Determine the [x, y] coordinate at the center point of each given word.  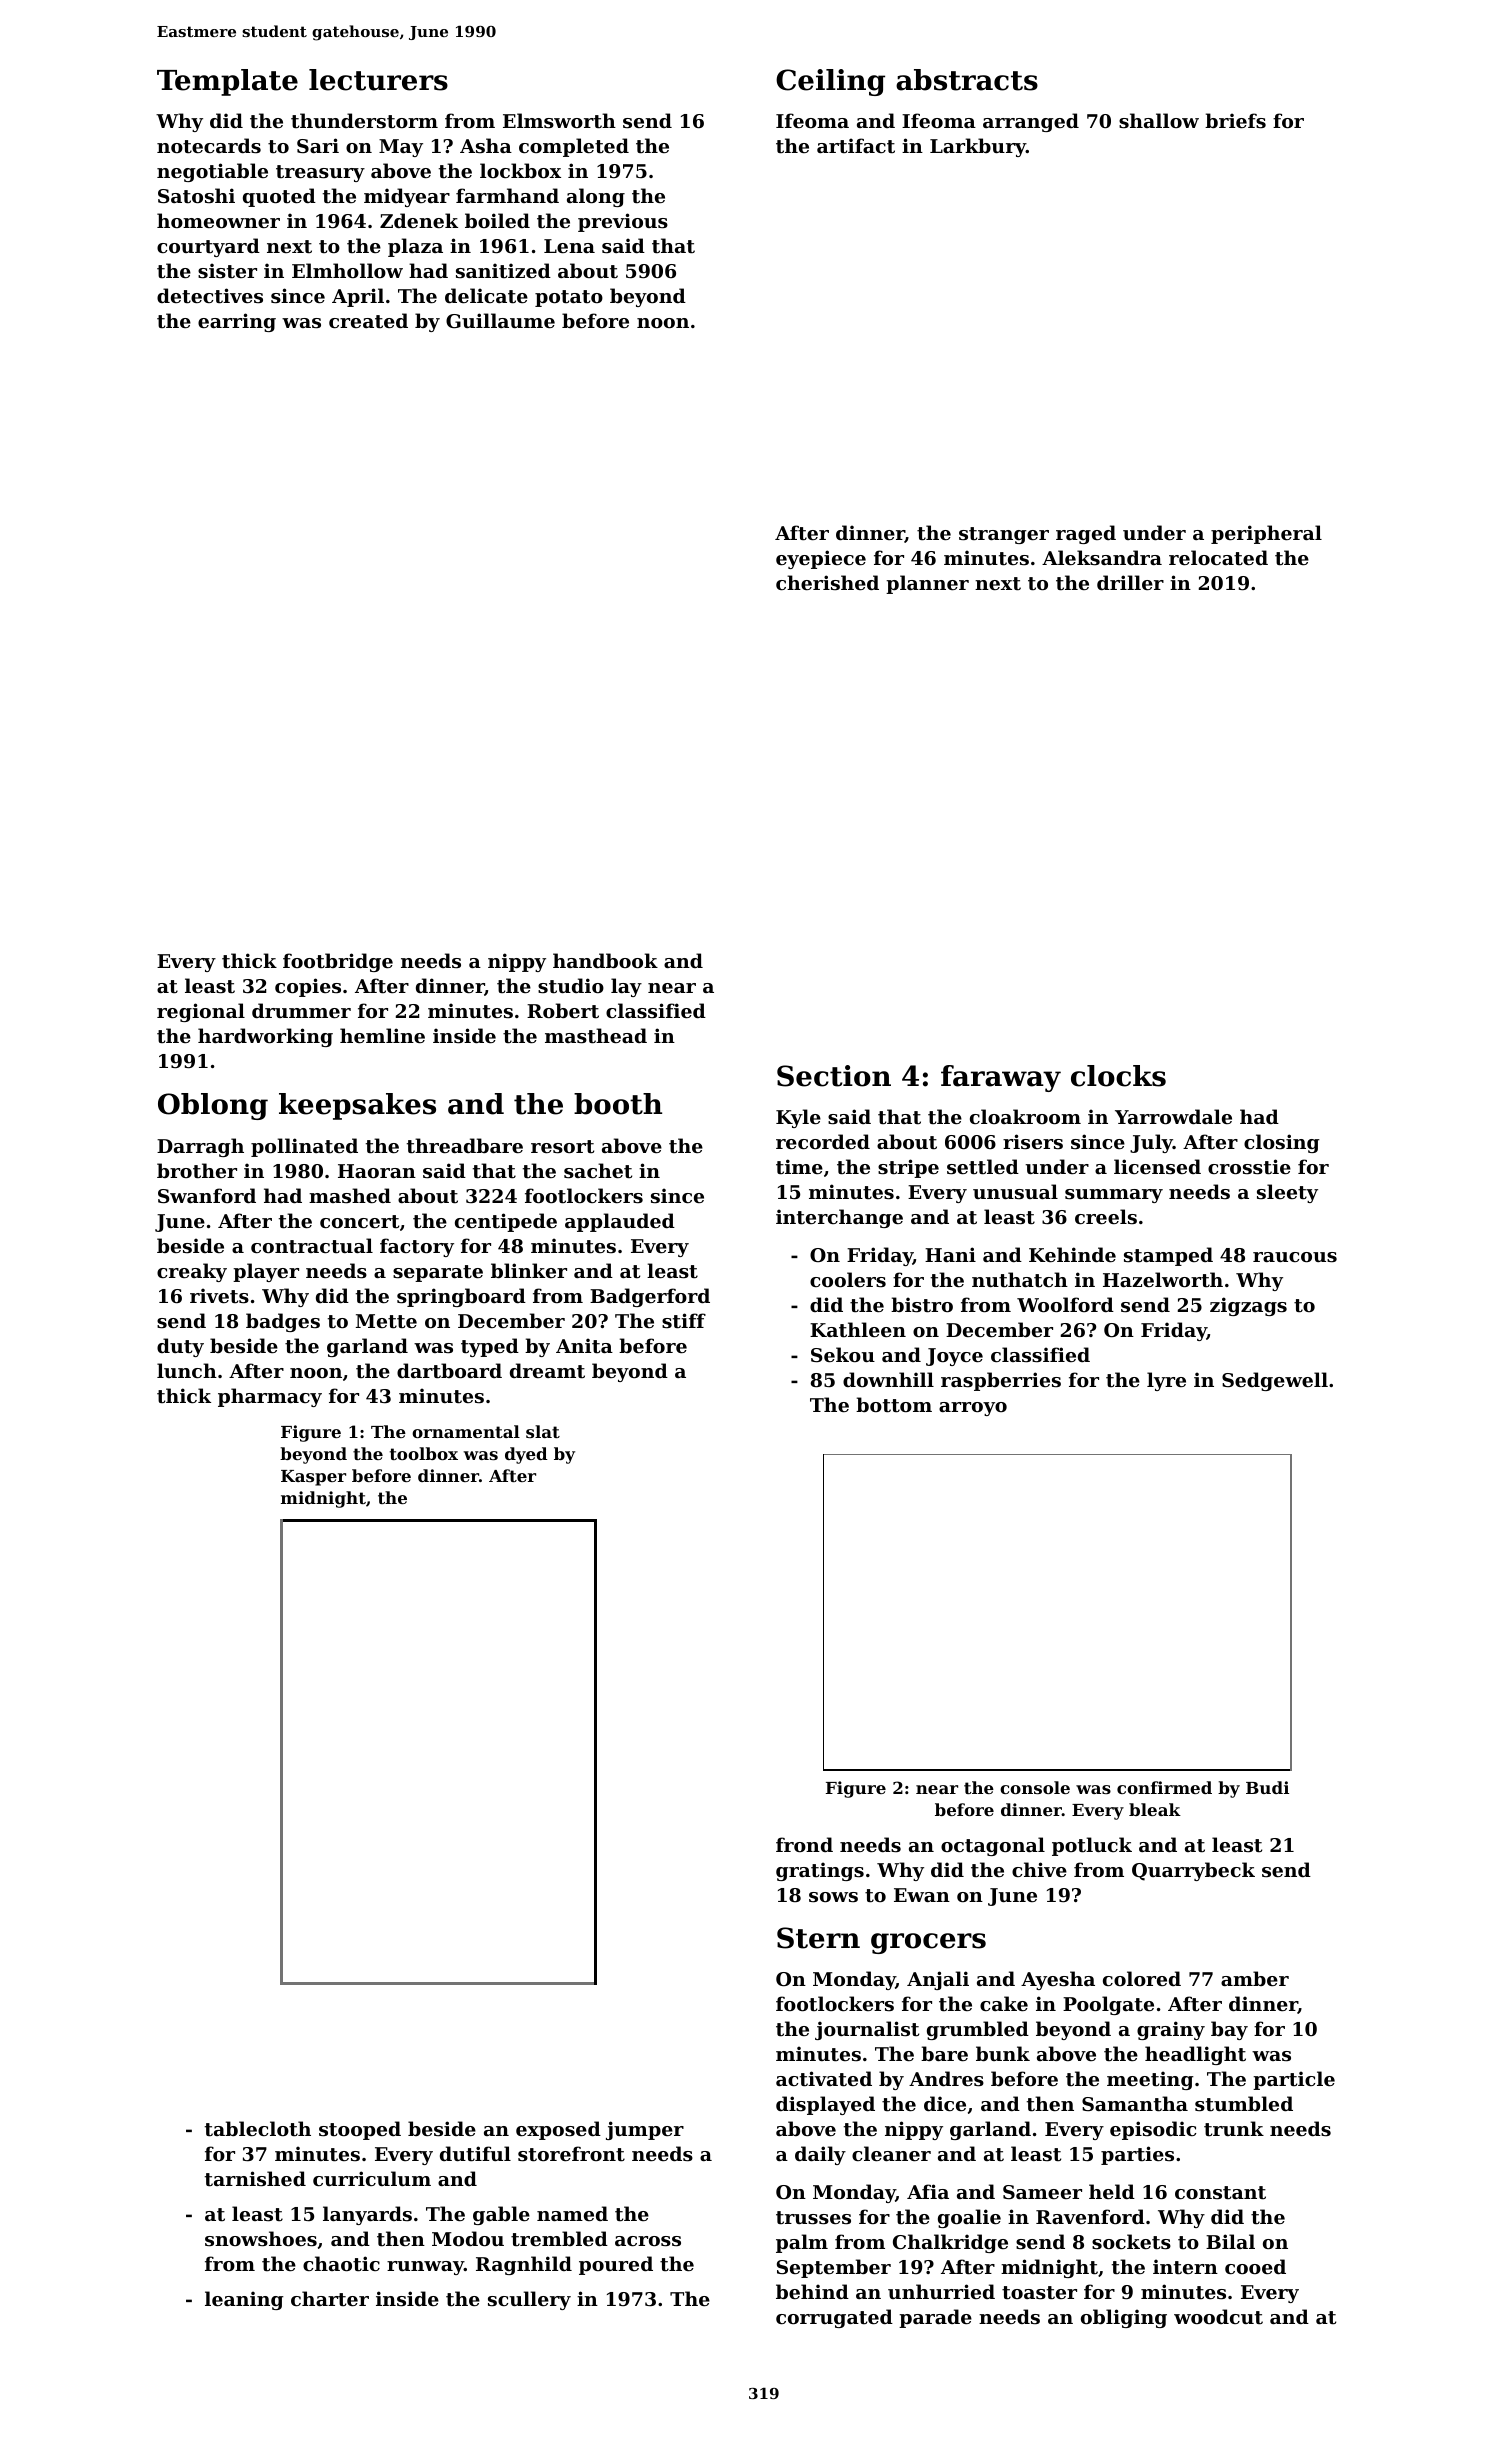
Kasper [313, 1478]
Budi [1267, 1787]
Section [834, 1076]
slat [543, 1431]
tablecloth [258, 2129]
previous [623, 222]
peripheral [1266, 534]
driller [1130, 582]
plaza [415, 247]
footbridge [338, 962]
